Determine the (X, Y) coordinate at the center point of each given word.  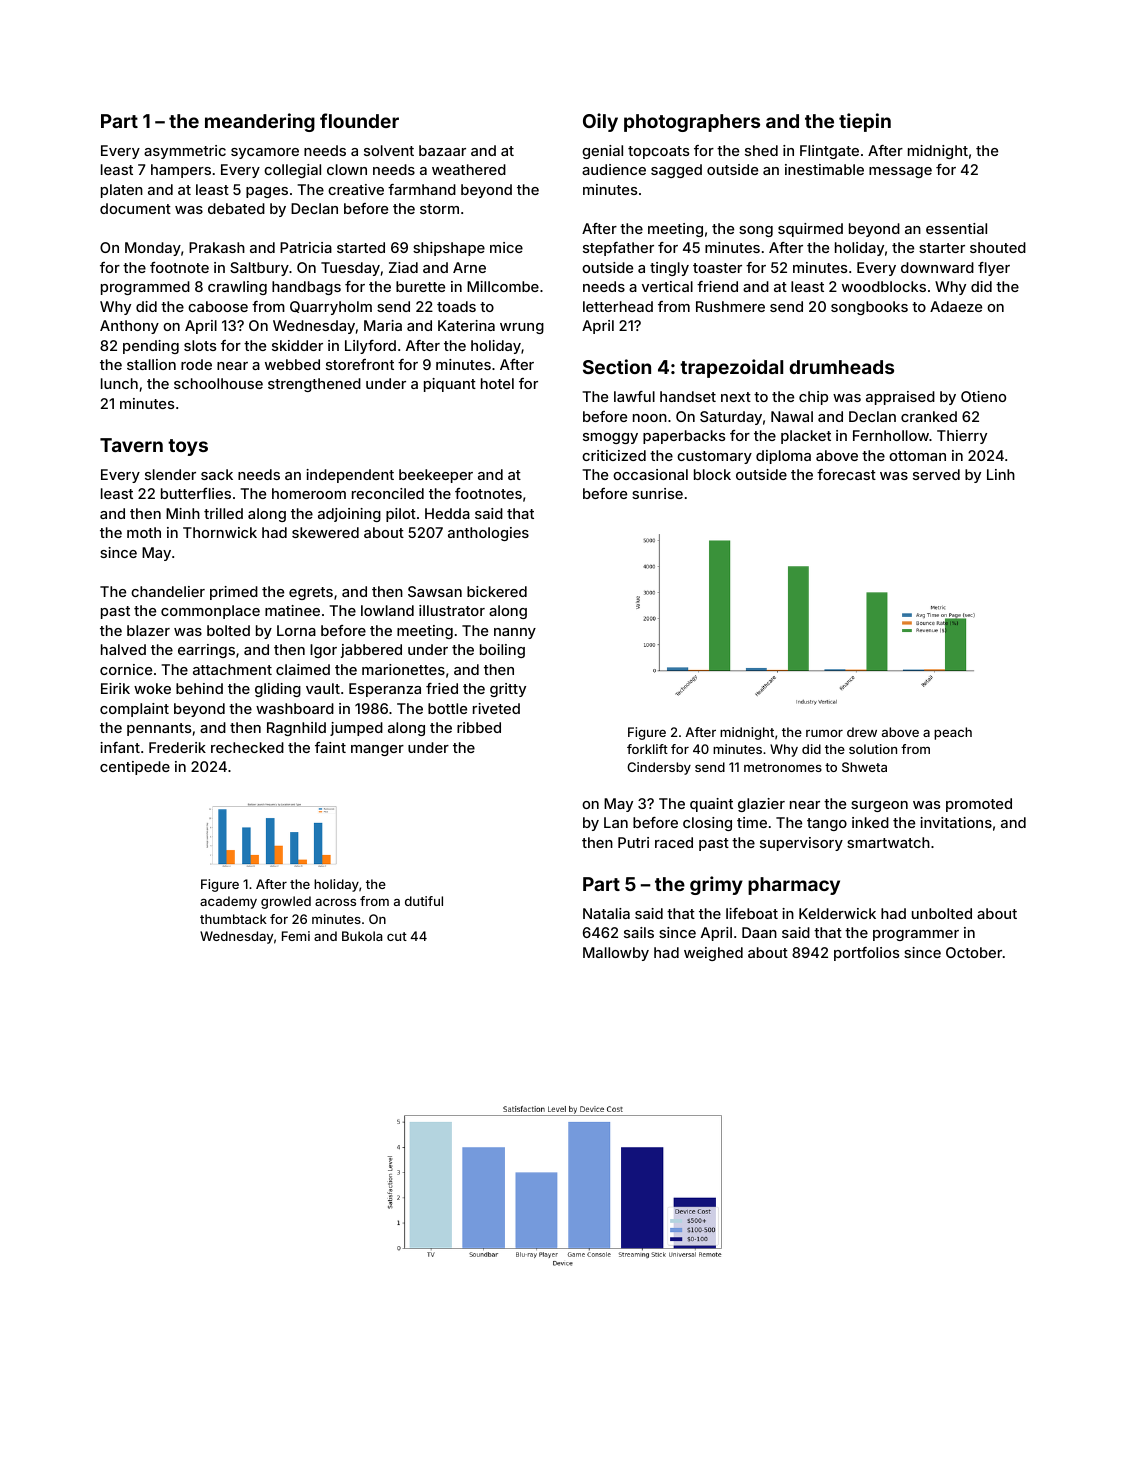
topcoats (658, 152)
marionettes (403, 669)
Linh (1001, 474)
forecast (846, 474)
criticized (614, 455)
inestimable (824, 169)
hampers (181, 171)
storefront (360, 364)
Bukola (362, 936)
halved (123, 649)
